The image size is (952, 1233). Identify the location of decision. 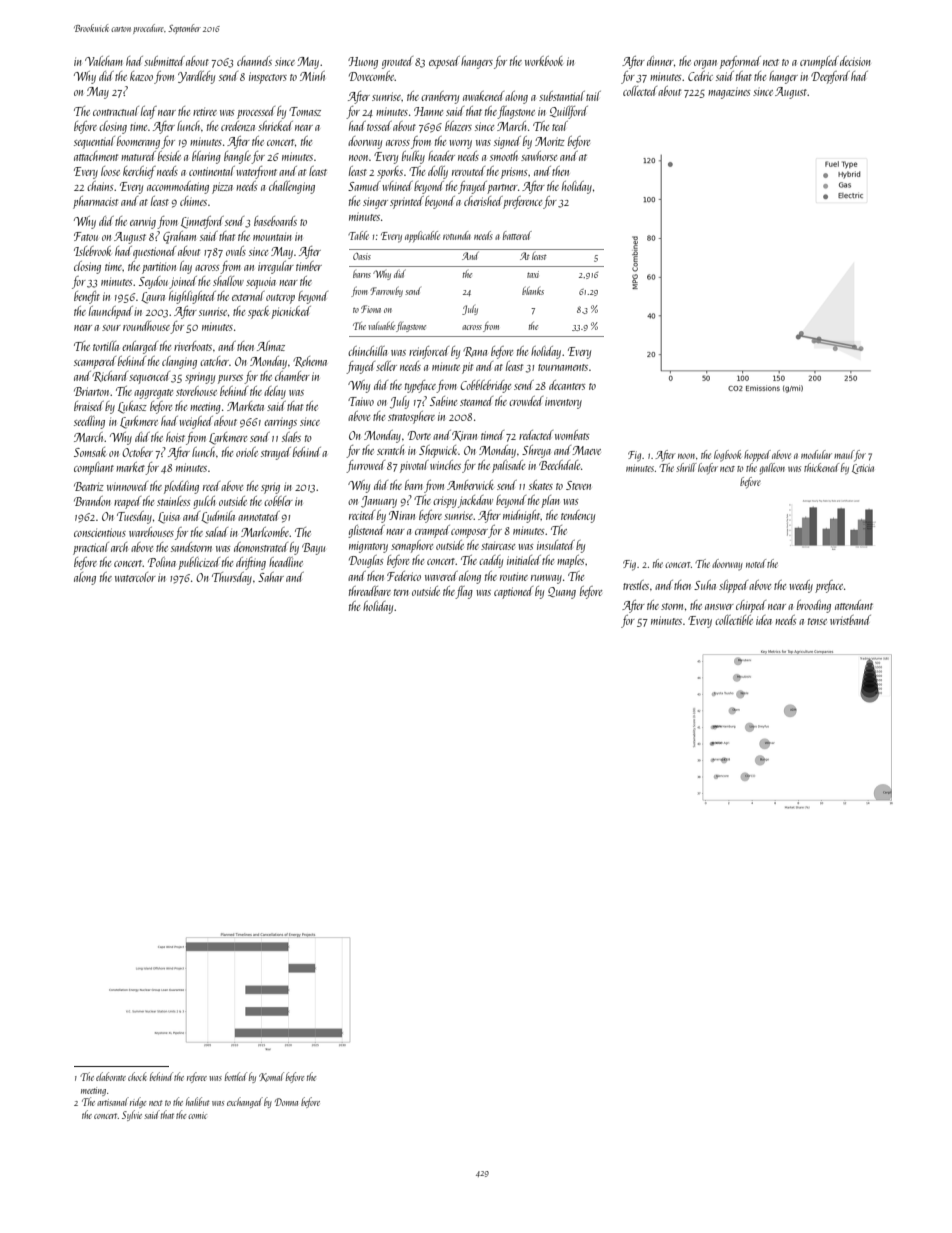
(855, 61).
